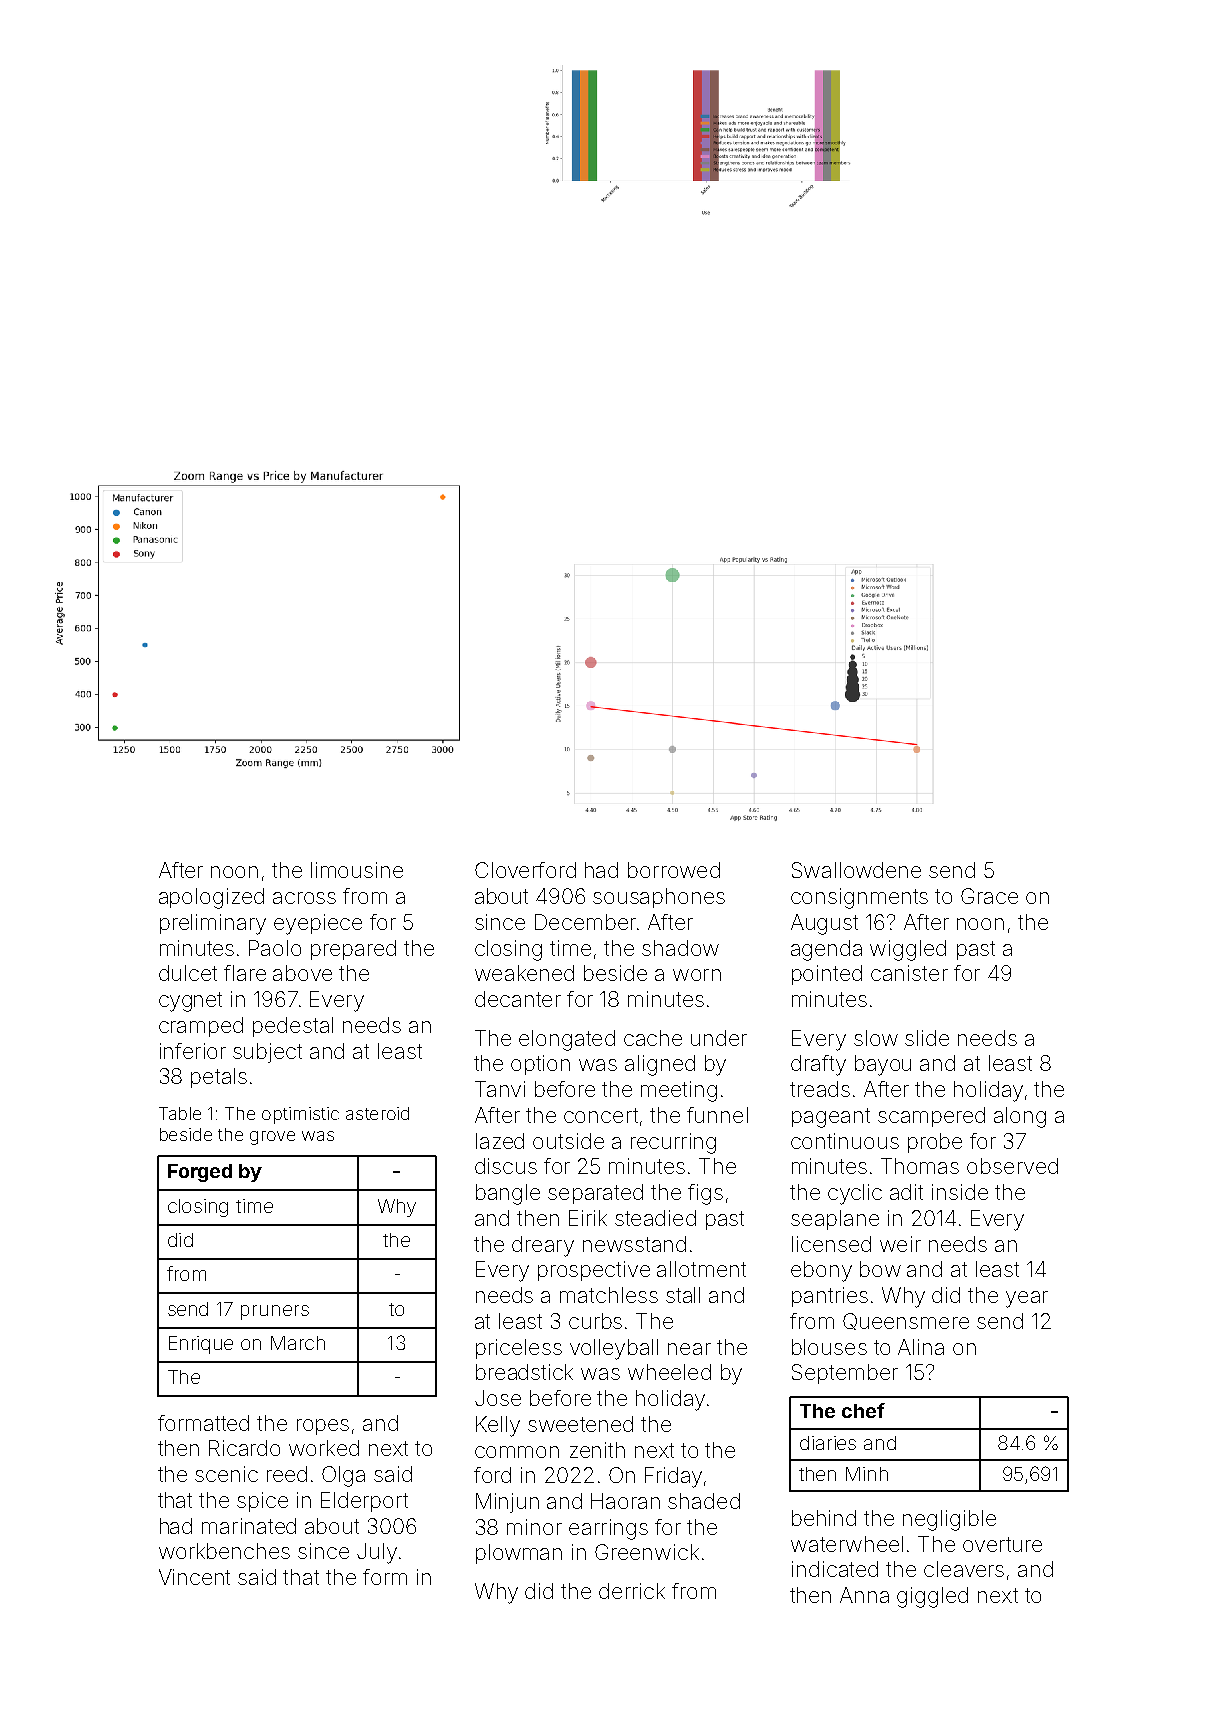 Image resolution: width=1226 pixels, height=1734 pixels. I want to click on borrowed, so click(674, 870).
